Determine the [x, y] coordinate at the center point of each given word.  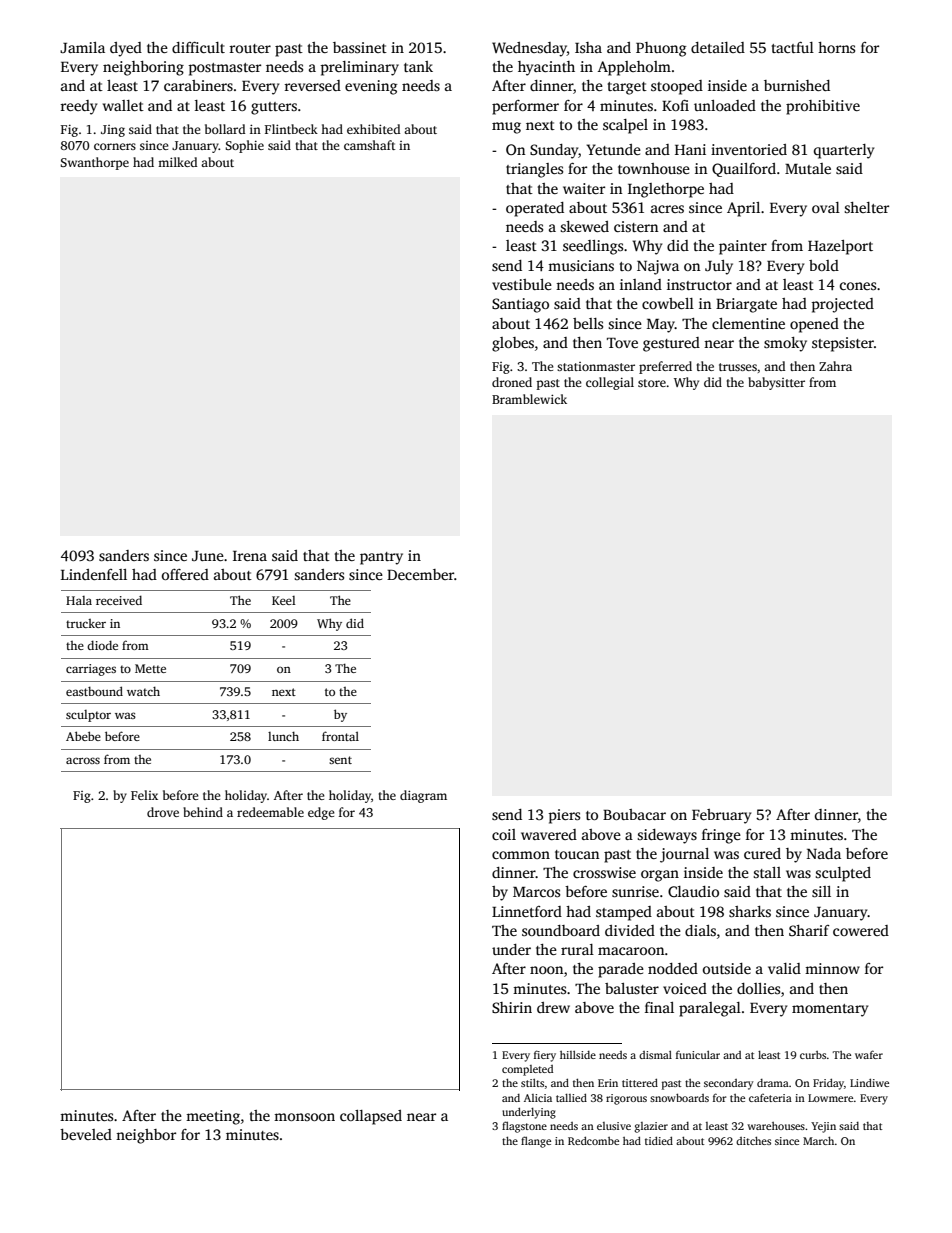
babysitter [776, 383]
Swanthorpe [94, 163]
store [652, 383]
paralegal [710, 1009]
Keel [284, 600]
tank [418, 66]
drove [163, 812]
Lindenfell [94, 574]
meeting [213, 1117]
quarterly [844, 151]
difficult [198, 47]
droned [512, 382]
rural [577, 949]
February [721, 816]
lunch [283, 736]
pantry [381, 558]
